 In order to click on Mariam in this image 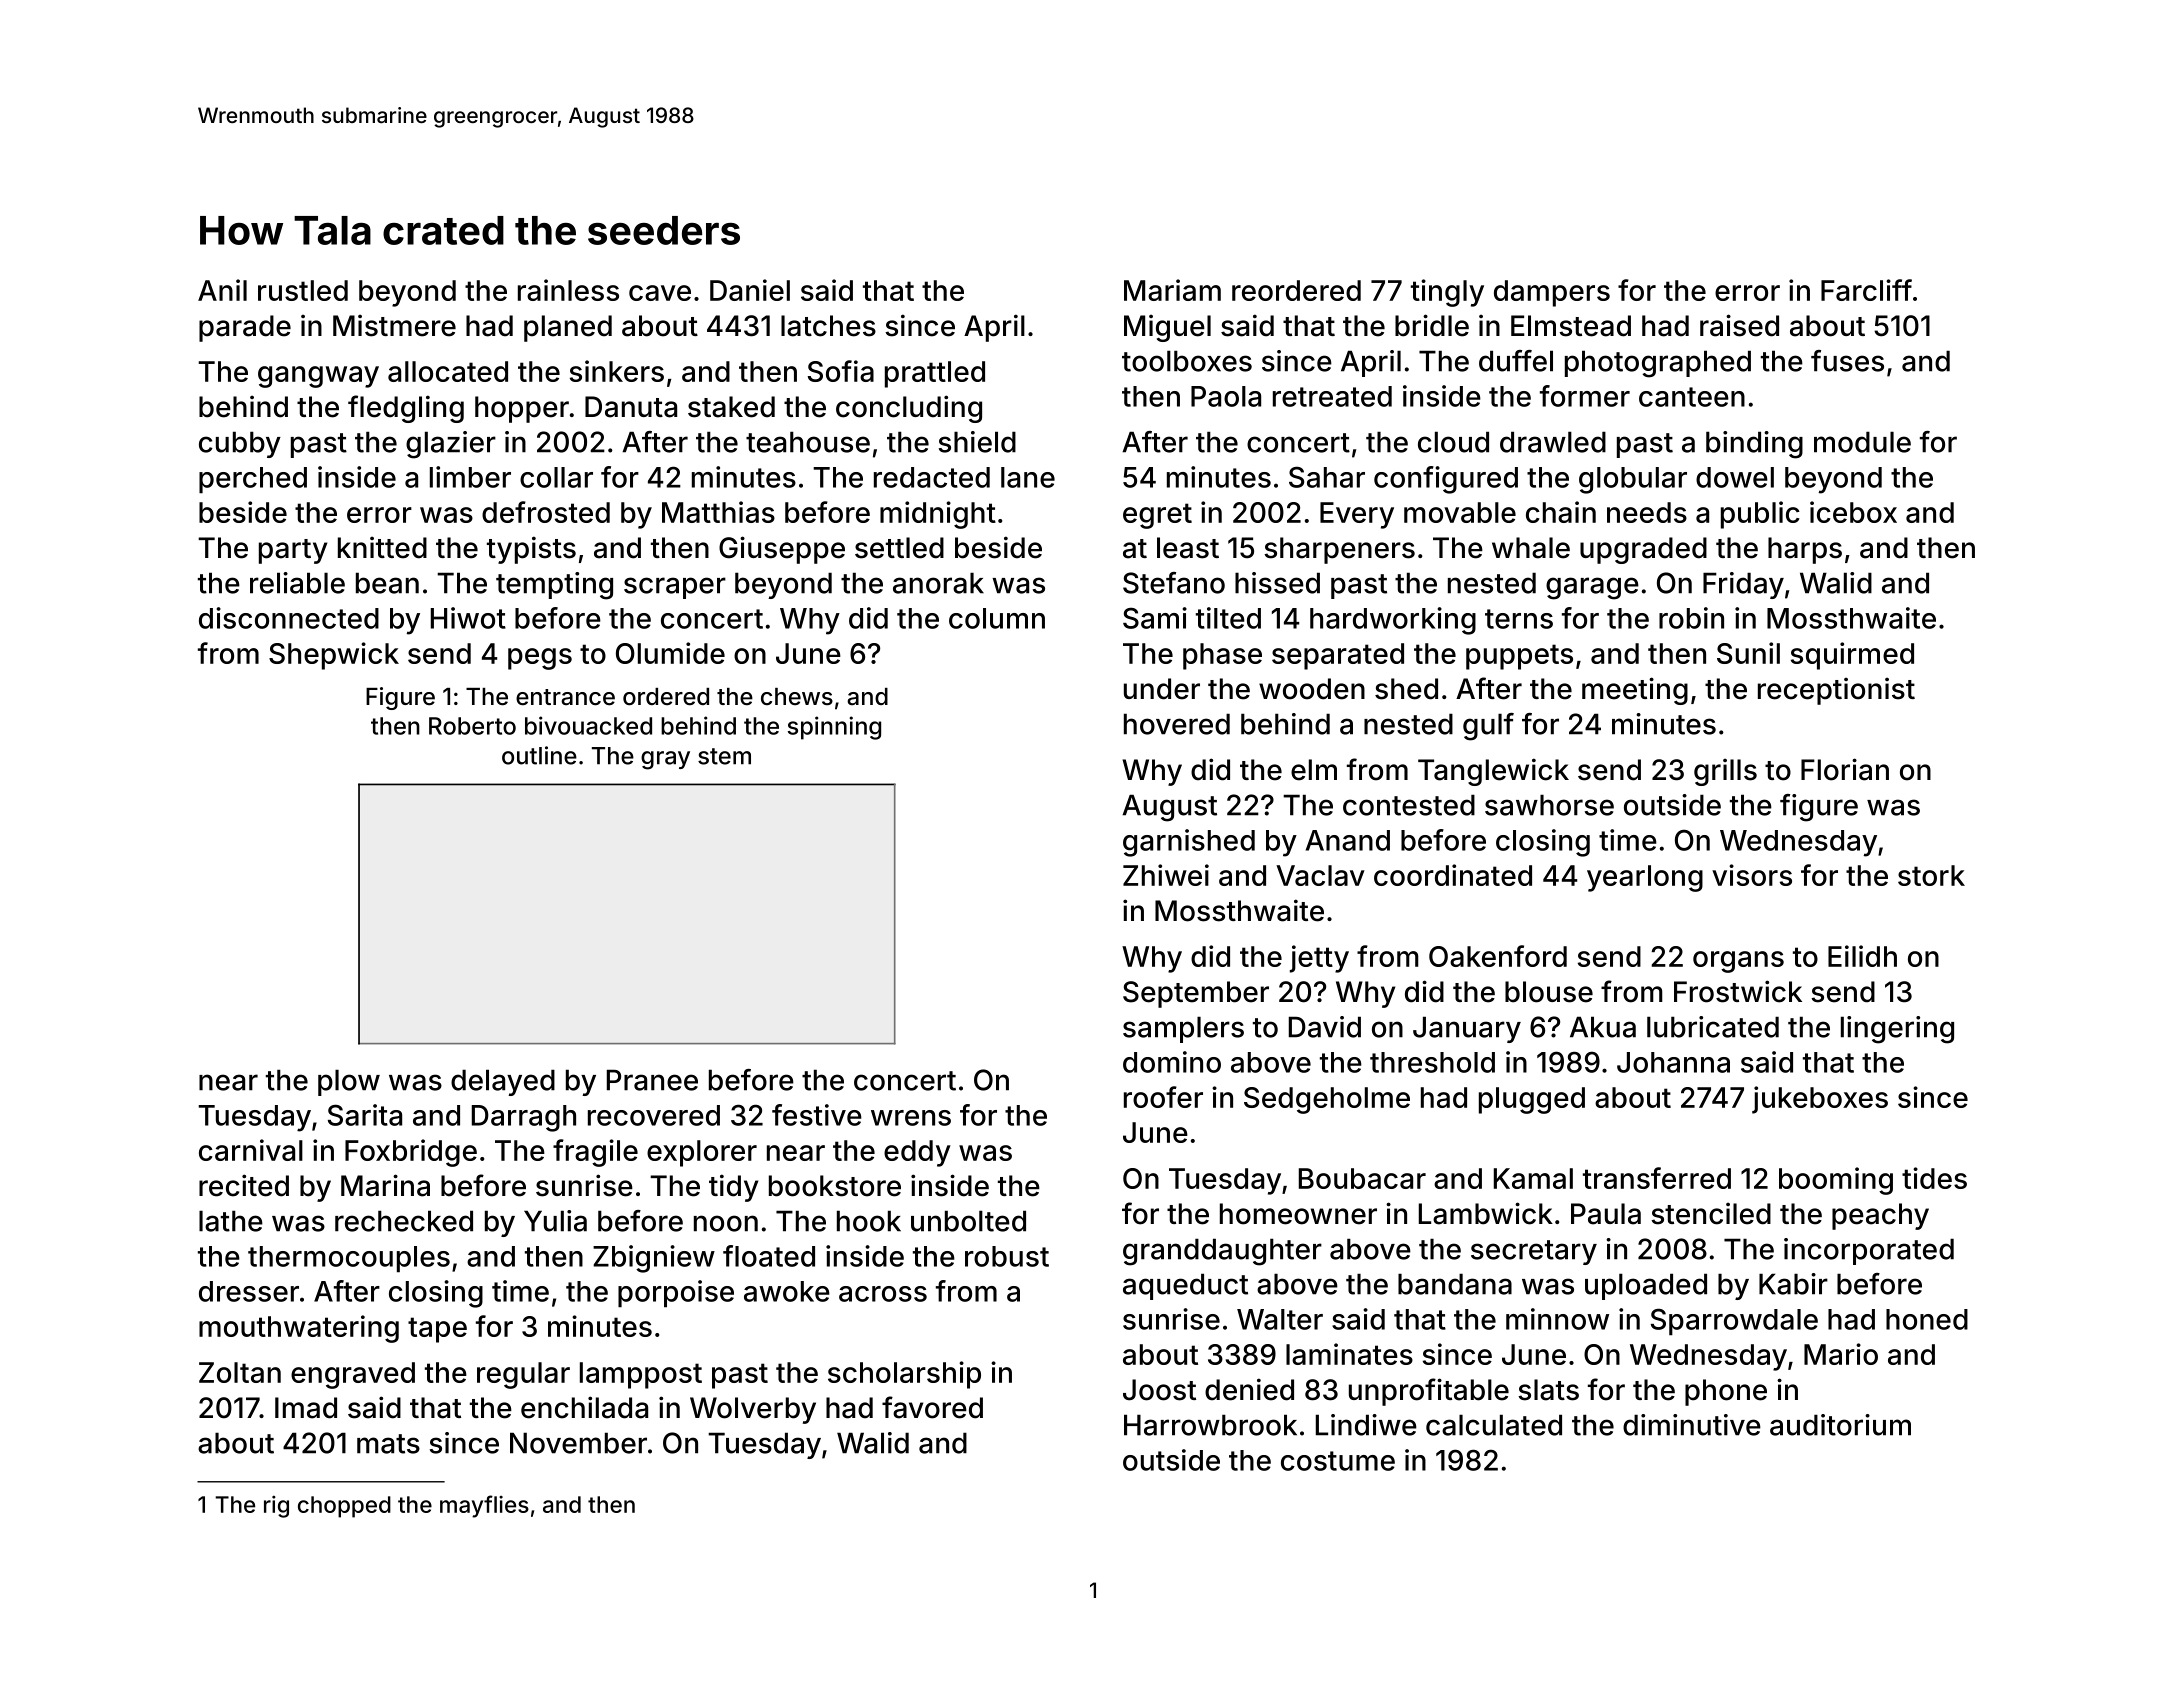, I will do `click(1172, 290)`.
